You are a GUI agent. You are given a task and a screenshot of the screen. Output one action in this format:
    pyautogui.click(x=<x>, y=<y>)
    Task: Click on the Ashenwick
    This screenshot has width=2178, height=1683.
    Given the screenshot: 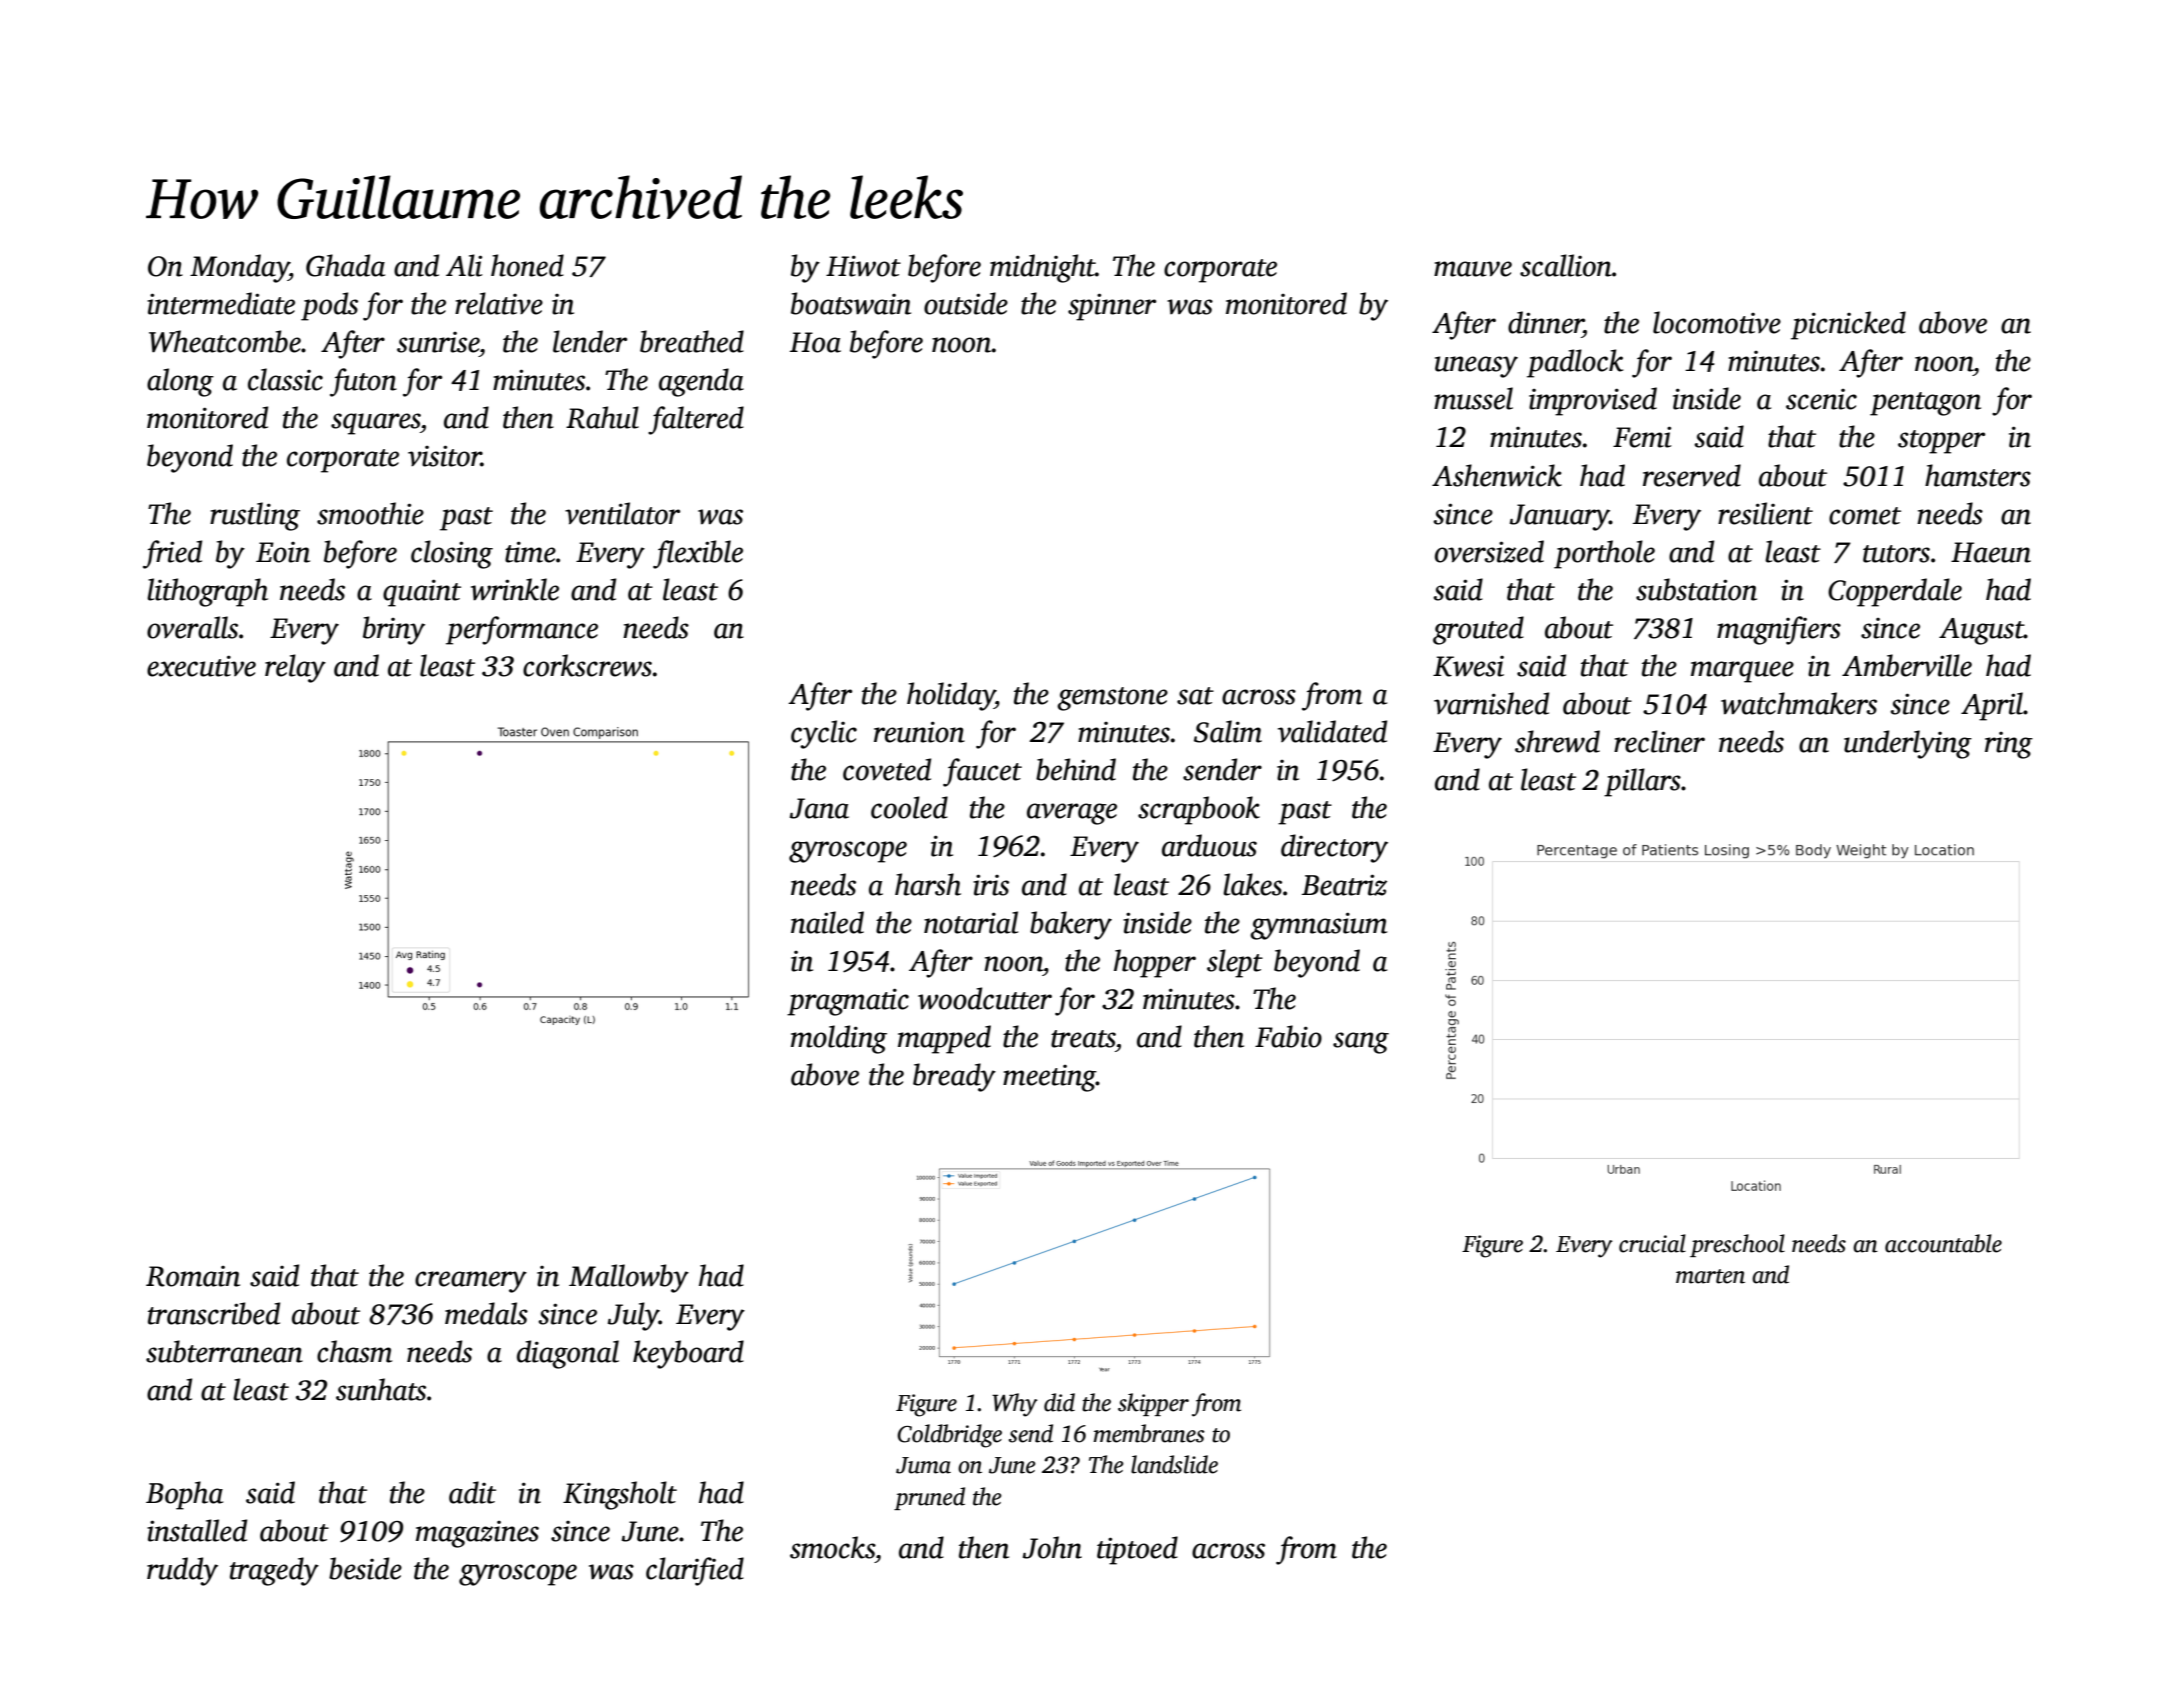 What is the action you would take?
    pyautogui.click(x=1497, y=475)
